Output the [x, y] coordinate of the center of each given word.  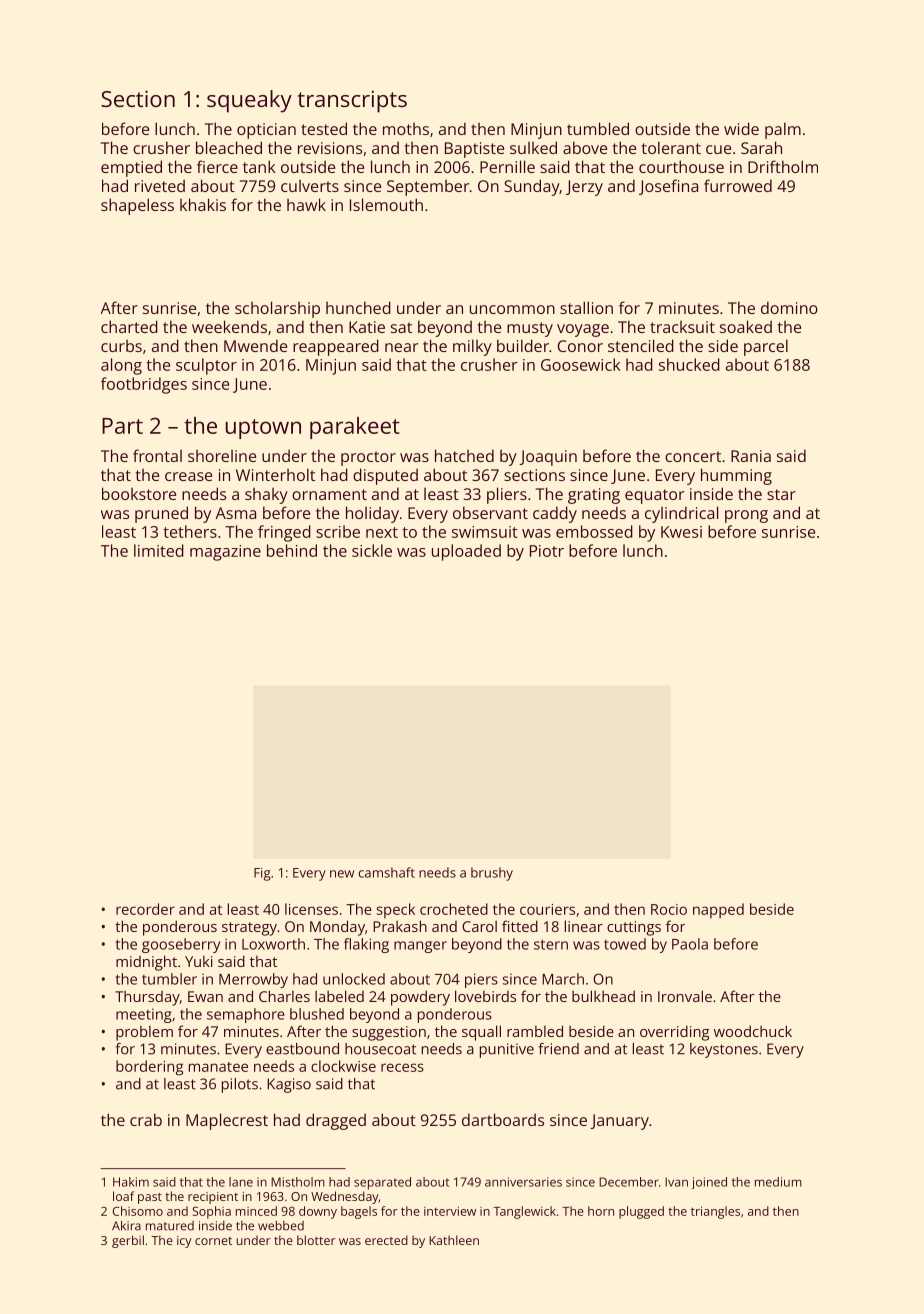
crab [146, 1119]
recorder [145, 909]
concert [693, 456]
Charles [284, 996]
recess [402, 1067]
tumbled [598, 128]
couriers [547, 909]
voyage [583, 330]
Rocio [669, 909]
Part [122, 426]
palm [783, 130]
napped [718, 910]
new [342, 874]
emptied [131, 168]
